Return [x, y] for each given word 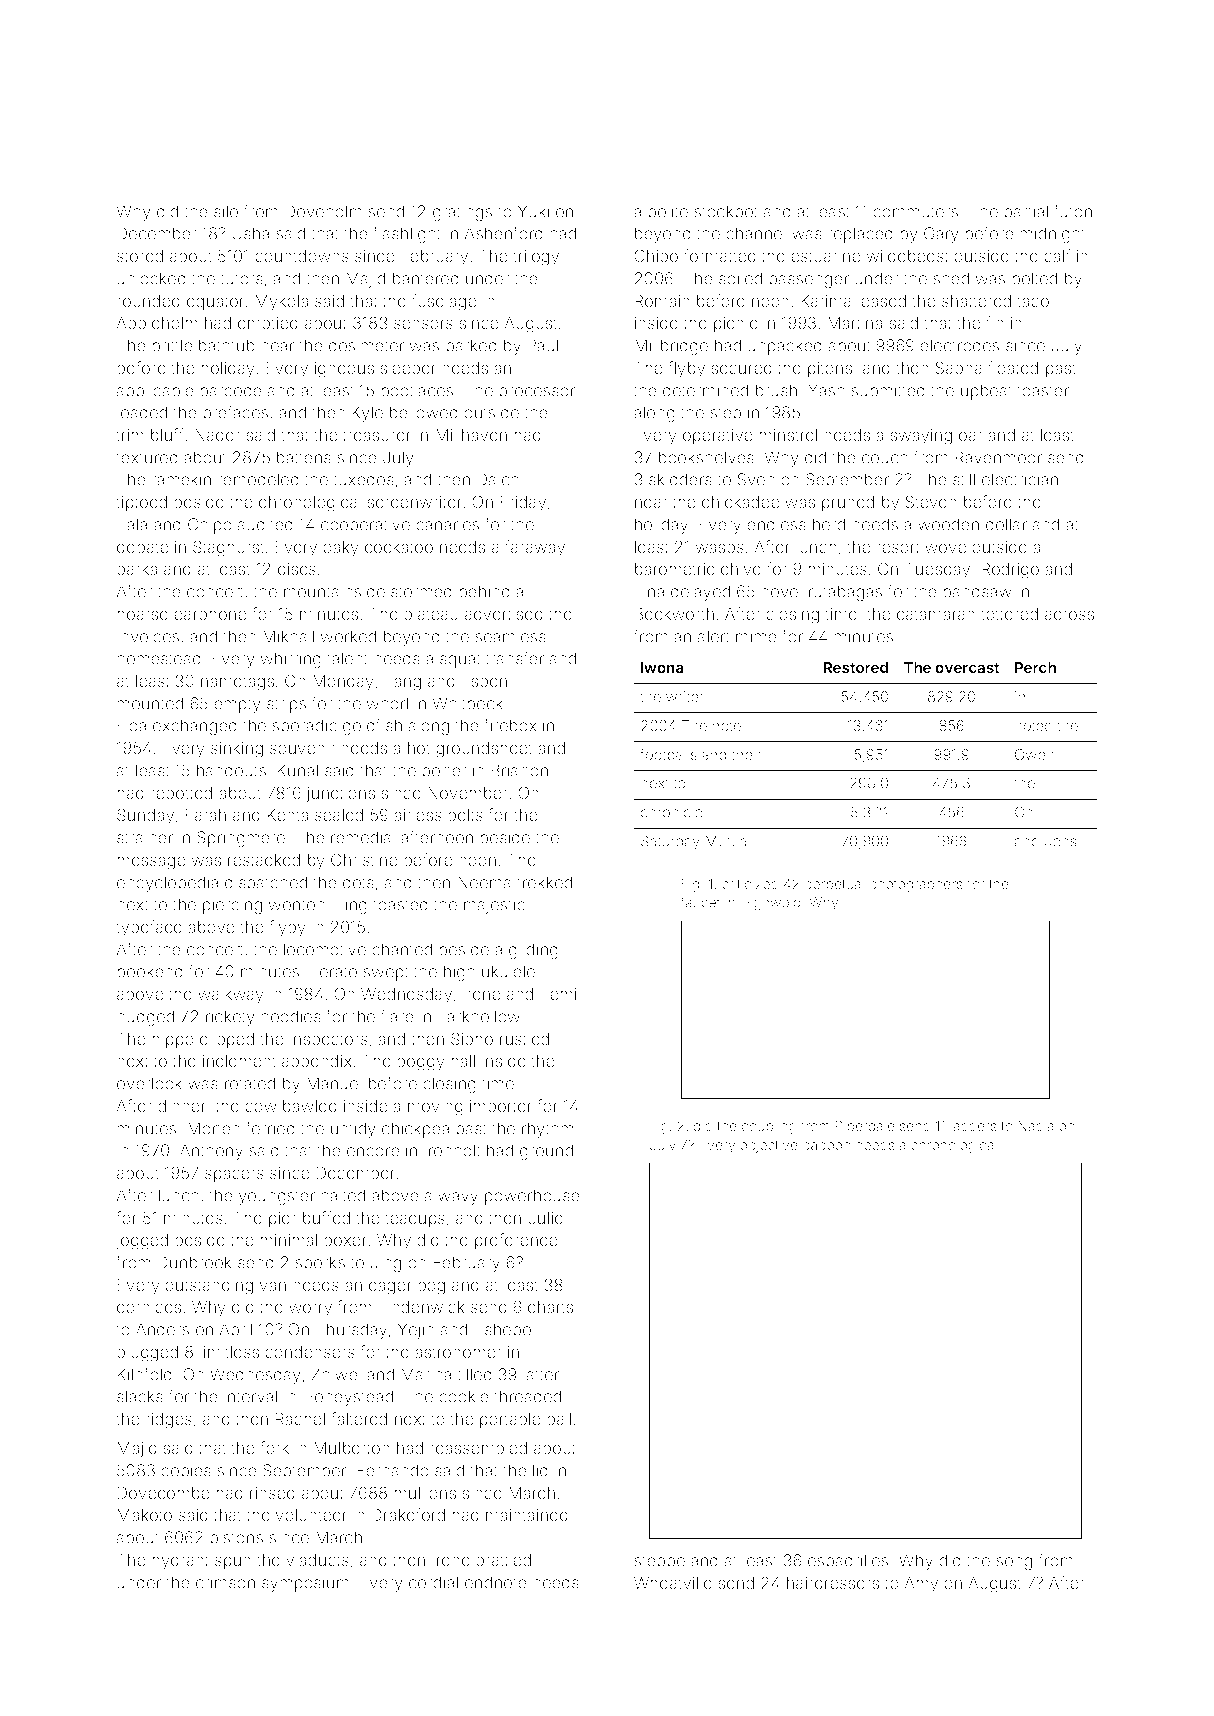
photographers [916, 885]
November [468, 793]
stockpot [726, 213]
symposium [305, 1584]
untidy [353, 1130]
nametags [237, 683]
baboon [826, 1144]
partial [1026, 213]
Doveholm [324, 211]
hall [463, 1061]
